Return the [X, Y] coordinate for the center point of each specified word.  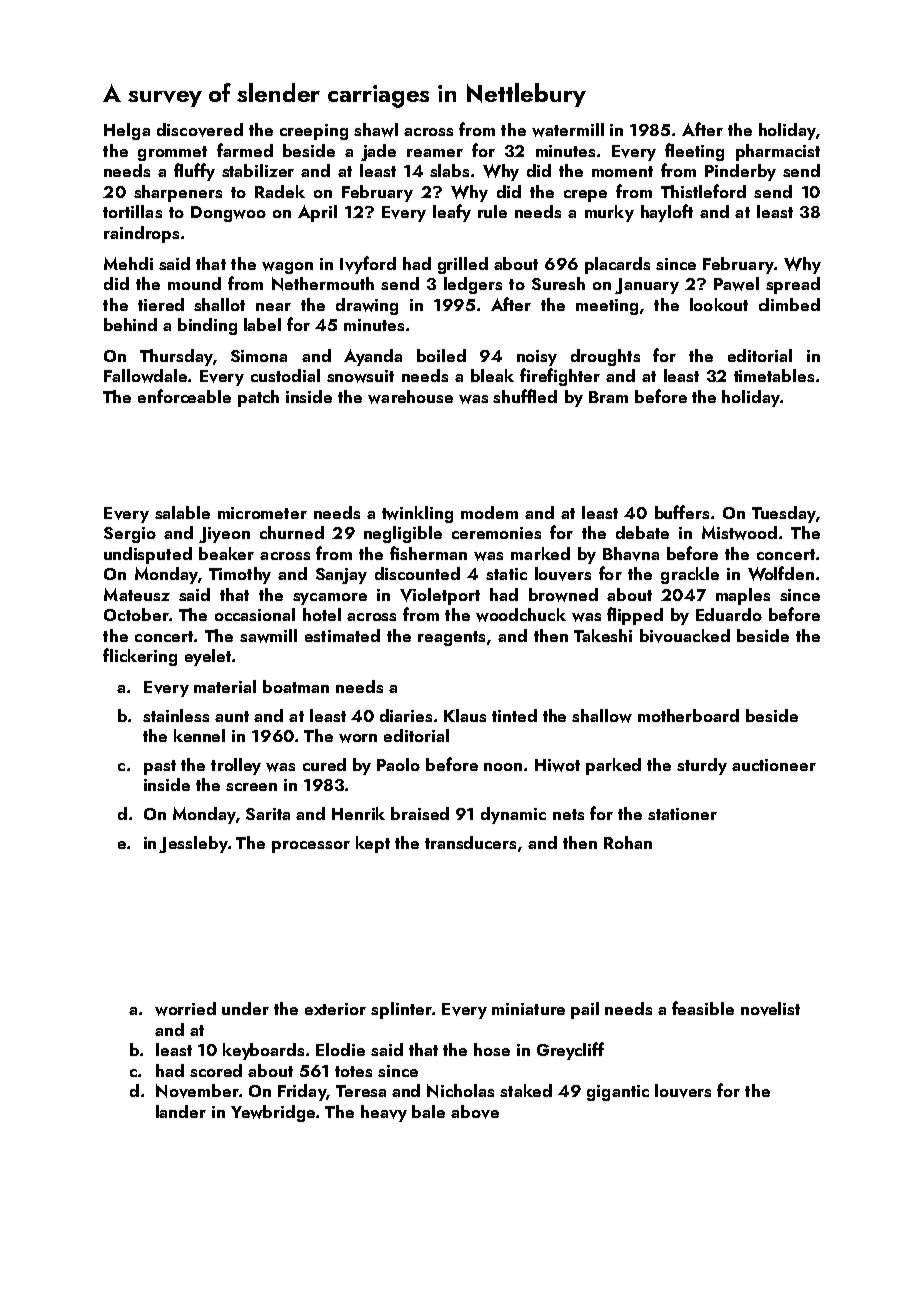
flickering [140, 657]
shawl [376, 130]
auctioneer [774, 765]
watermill [568, 130]
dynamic [513, 815]
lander [181, 1111]
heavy [384, 1113]
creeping [314, 132]
